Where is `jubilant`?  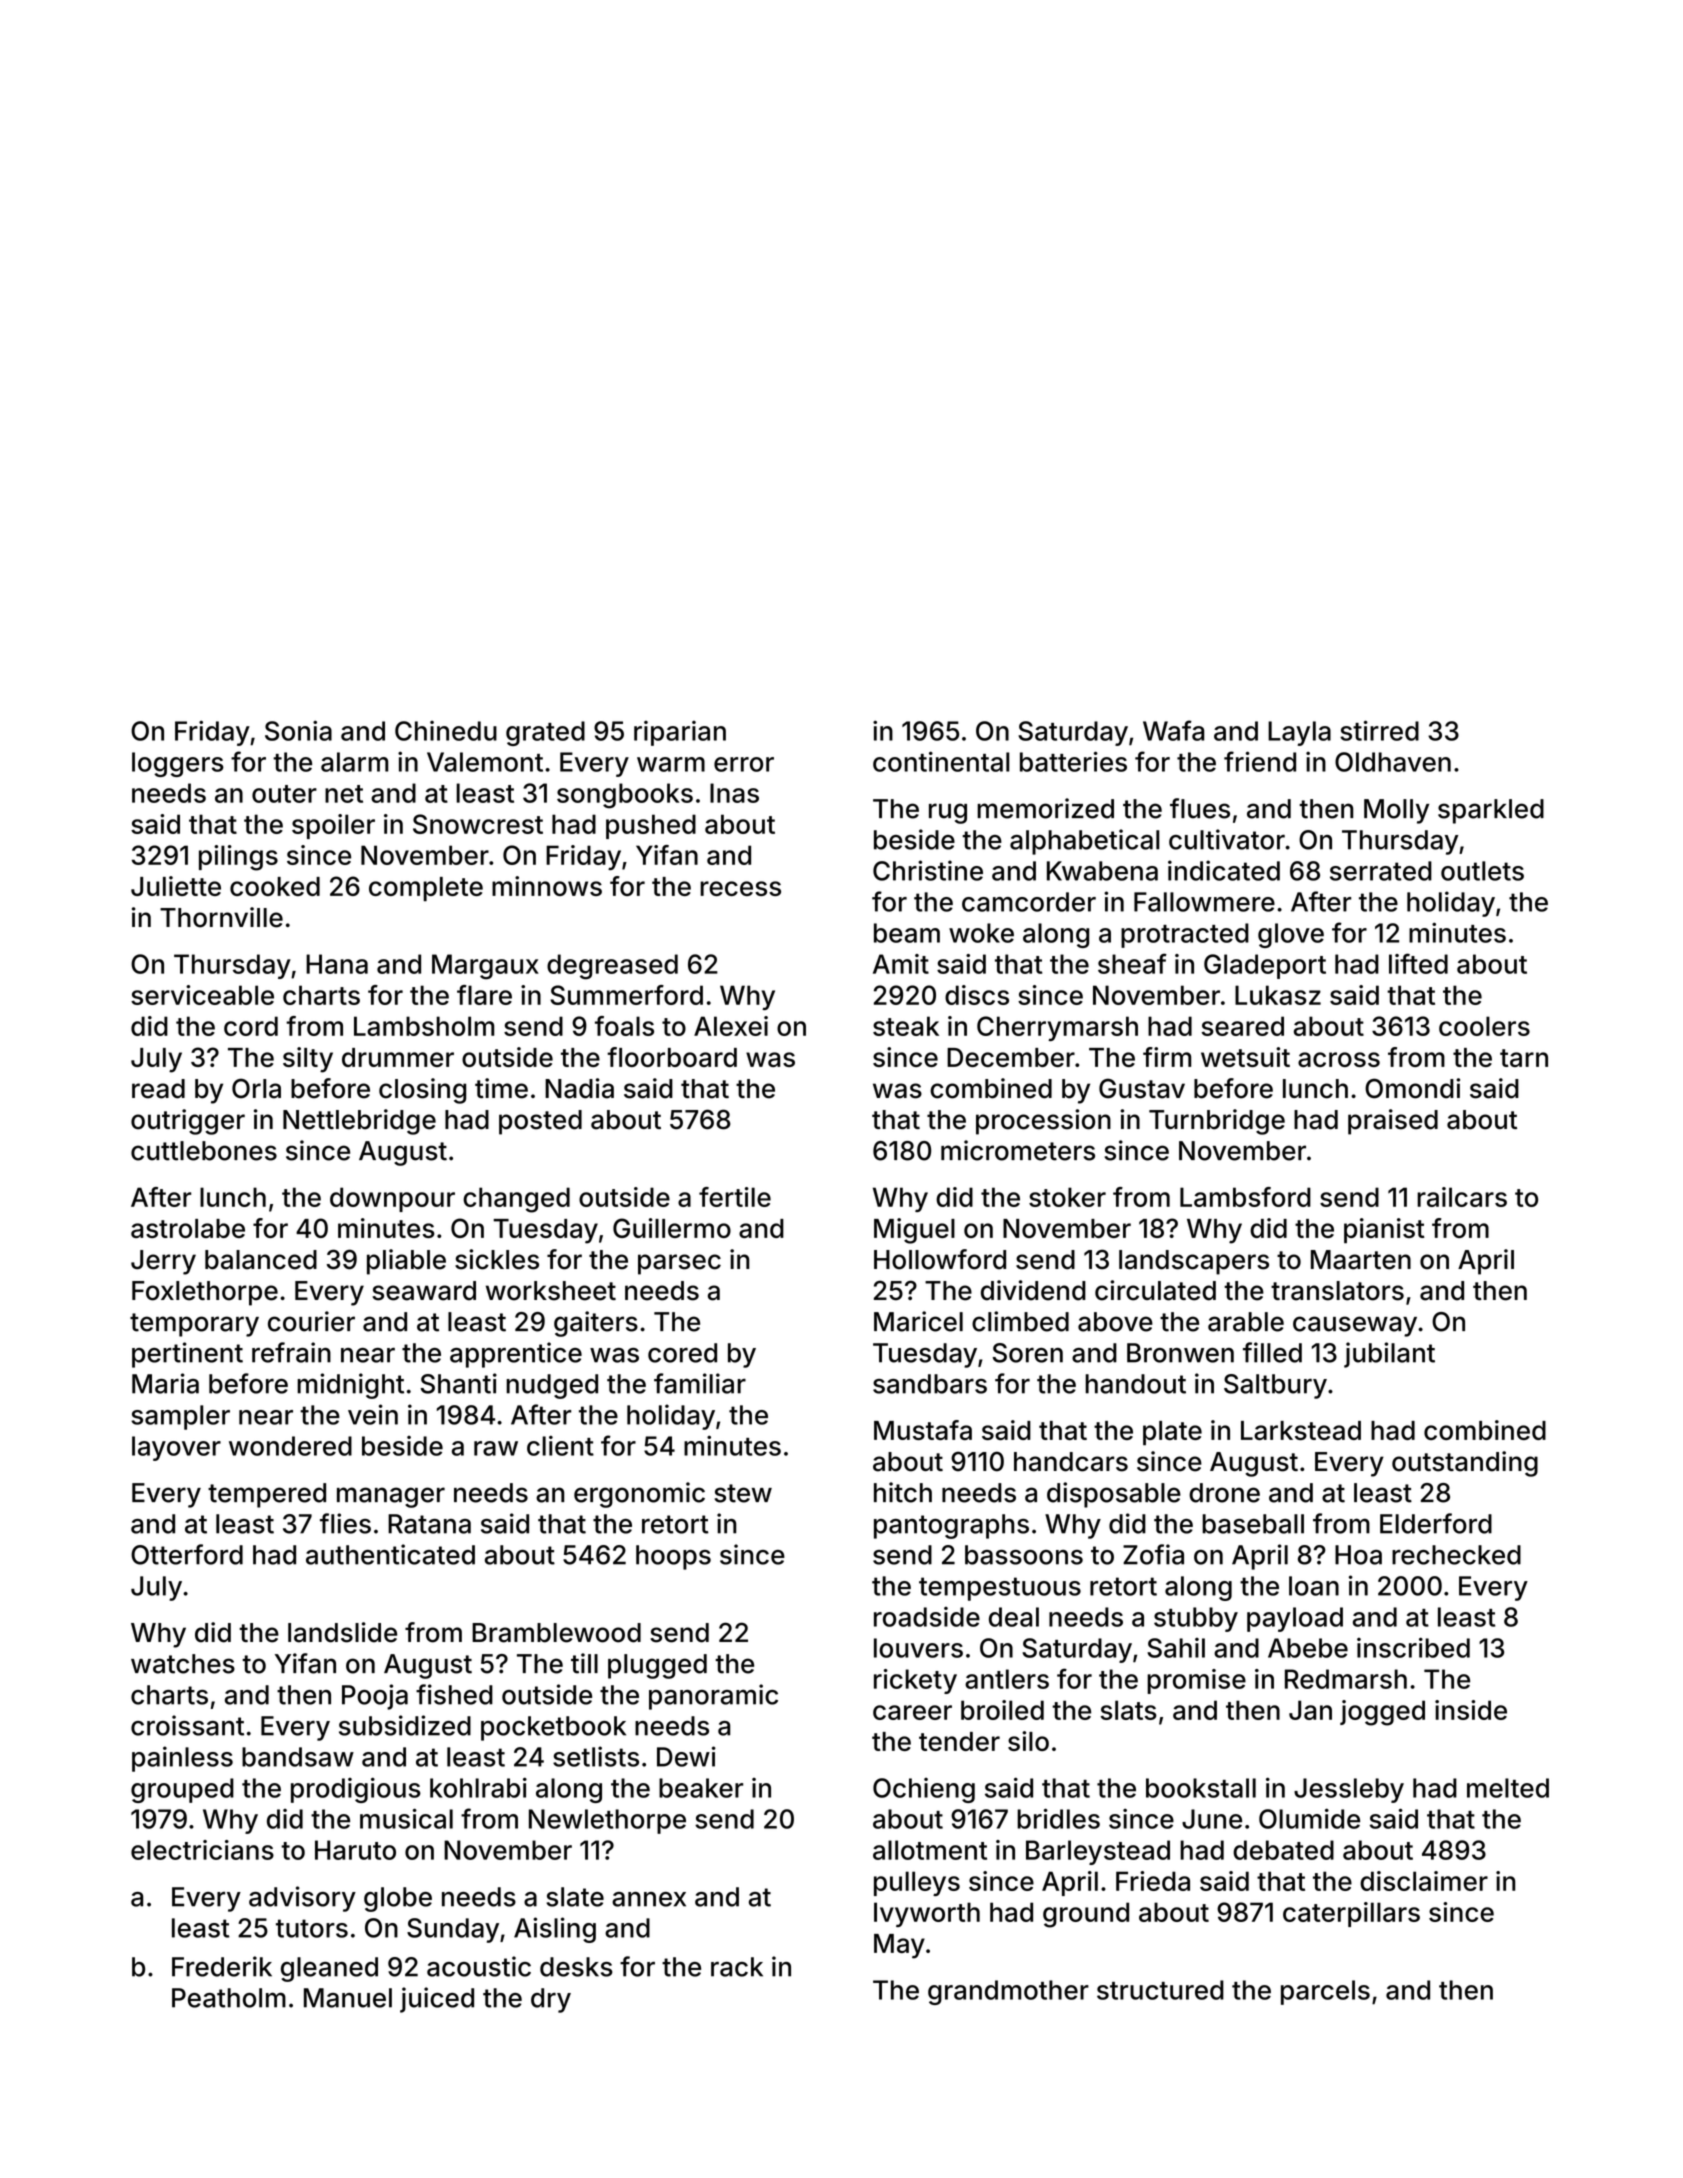
jubilant is located at coordinates (1389, 1355).
